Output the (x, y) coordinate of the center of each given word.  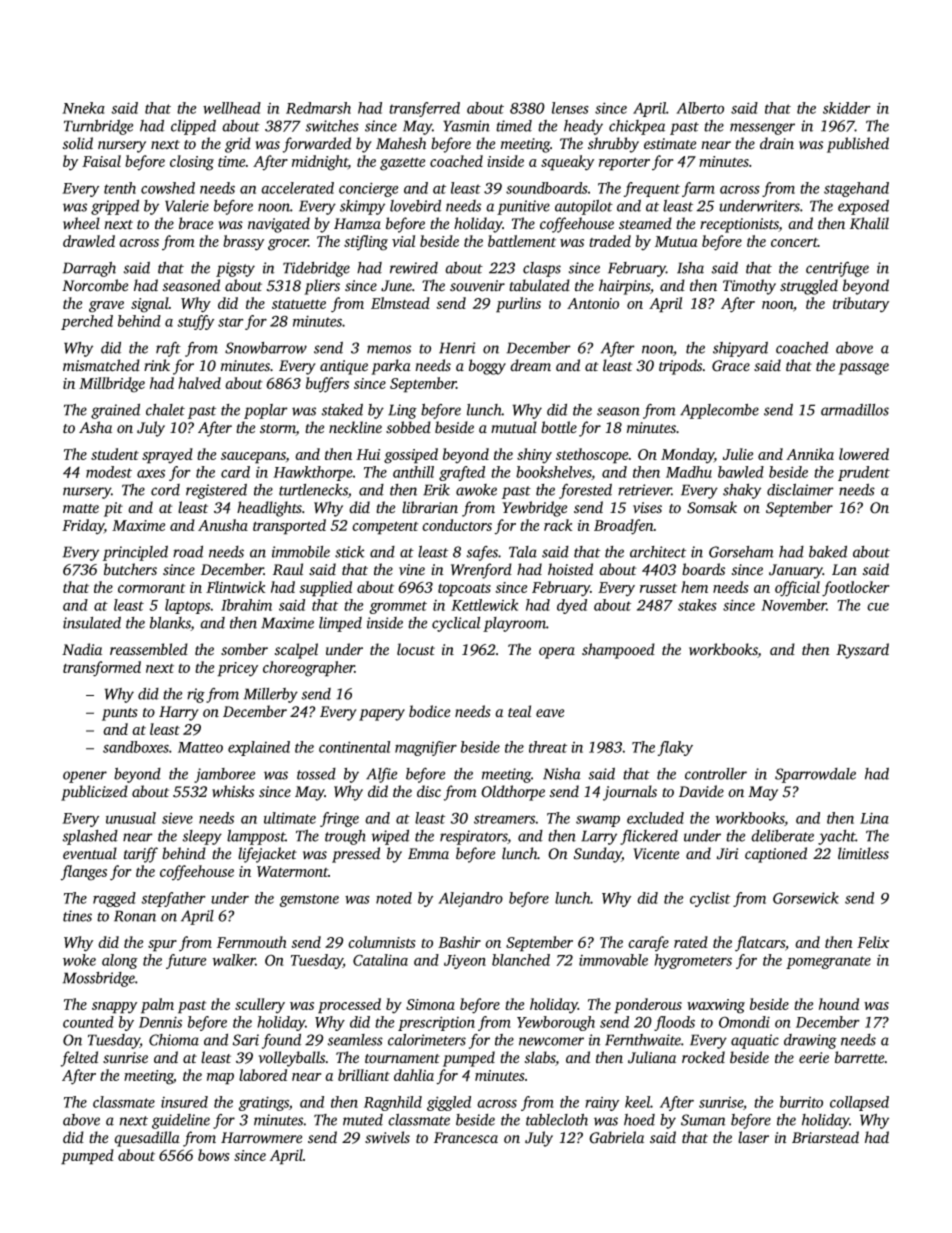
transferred (424, 109)
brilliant (364, 1075)
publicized (94, 793)
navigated (279, 225)
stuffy (195, 322)
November (794, 605)
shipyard (740, 349)
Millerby (270, 695)
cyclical (456, 624)
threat (548, 747)
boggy (487, 367)
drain (777, 143)
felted (79, 1059)
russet (658, 588)
